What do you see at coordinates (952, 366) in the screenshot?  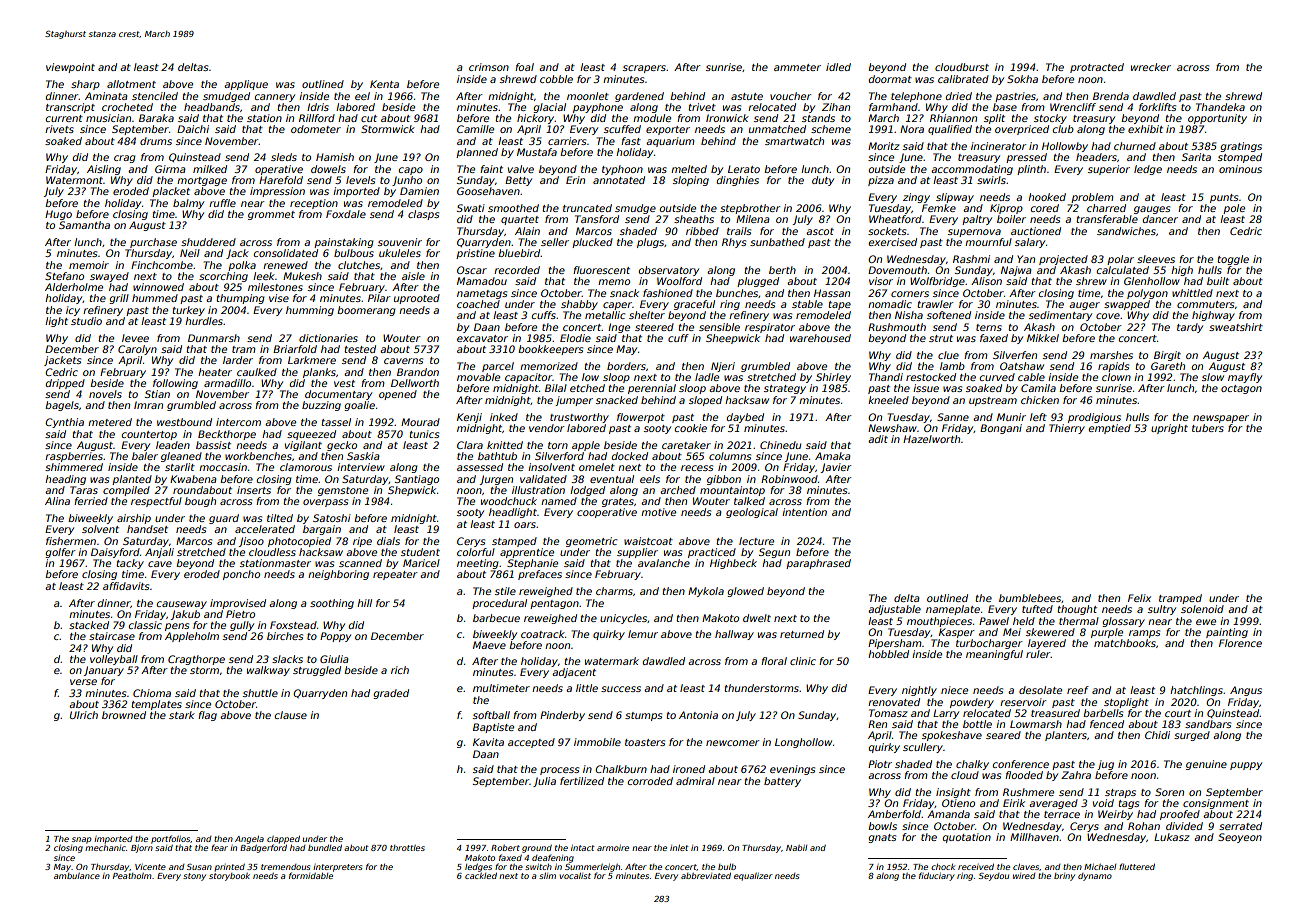 I see `lamb` at bounding box center [952, 366].
